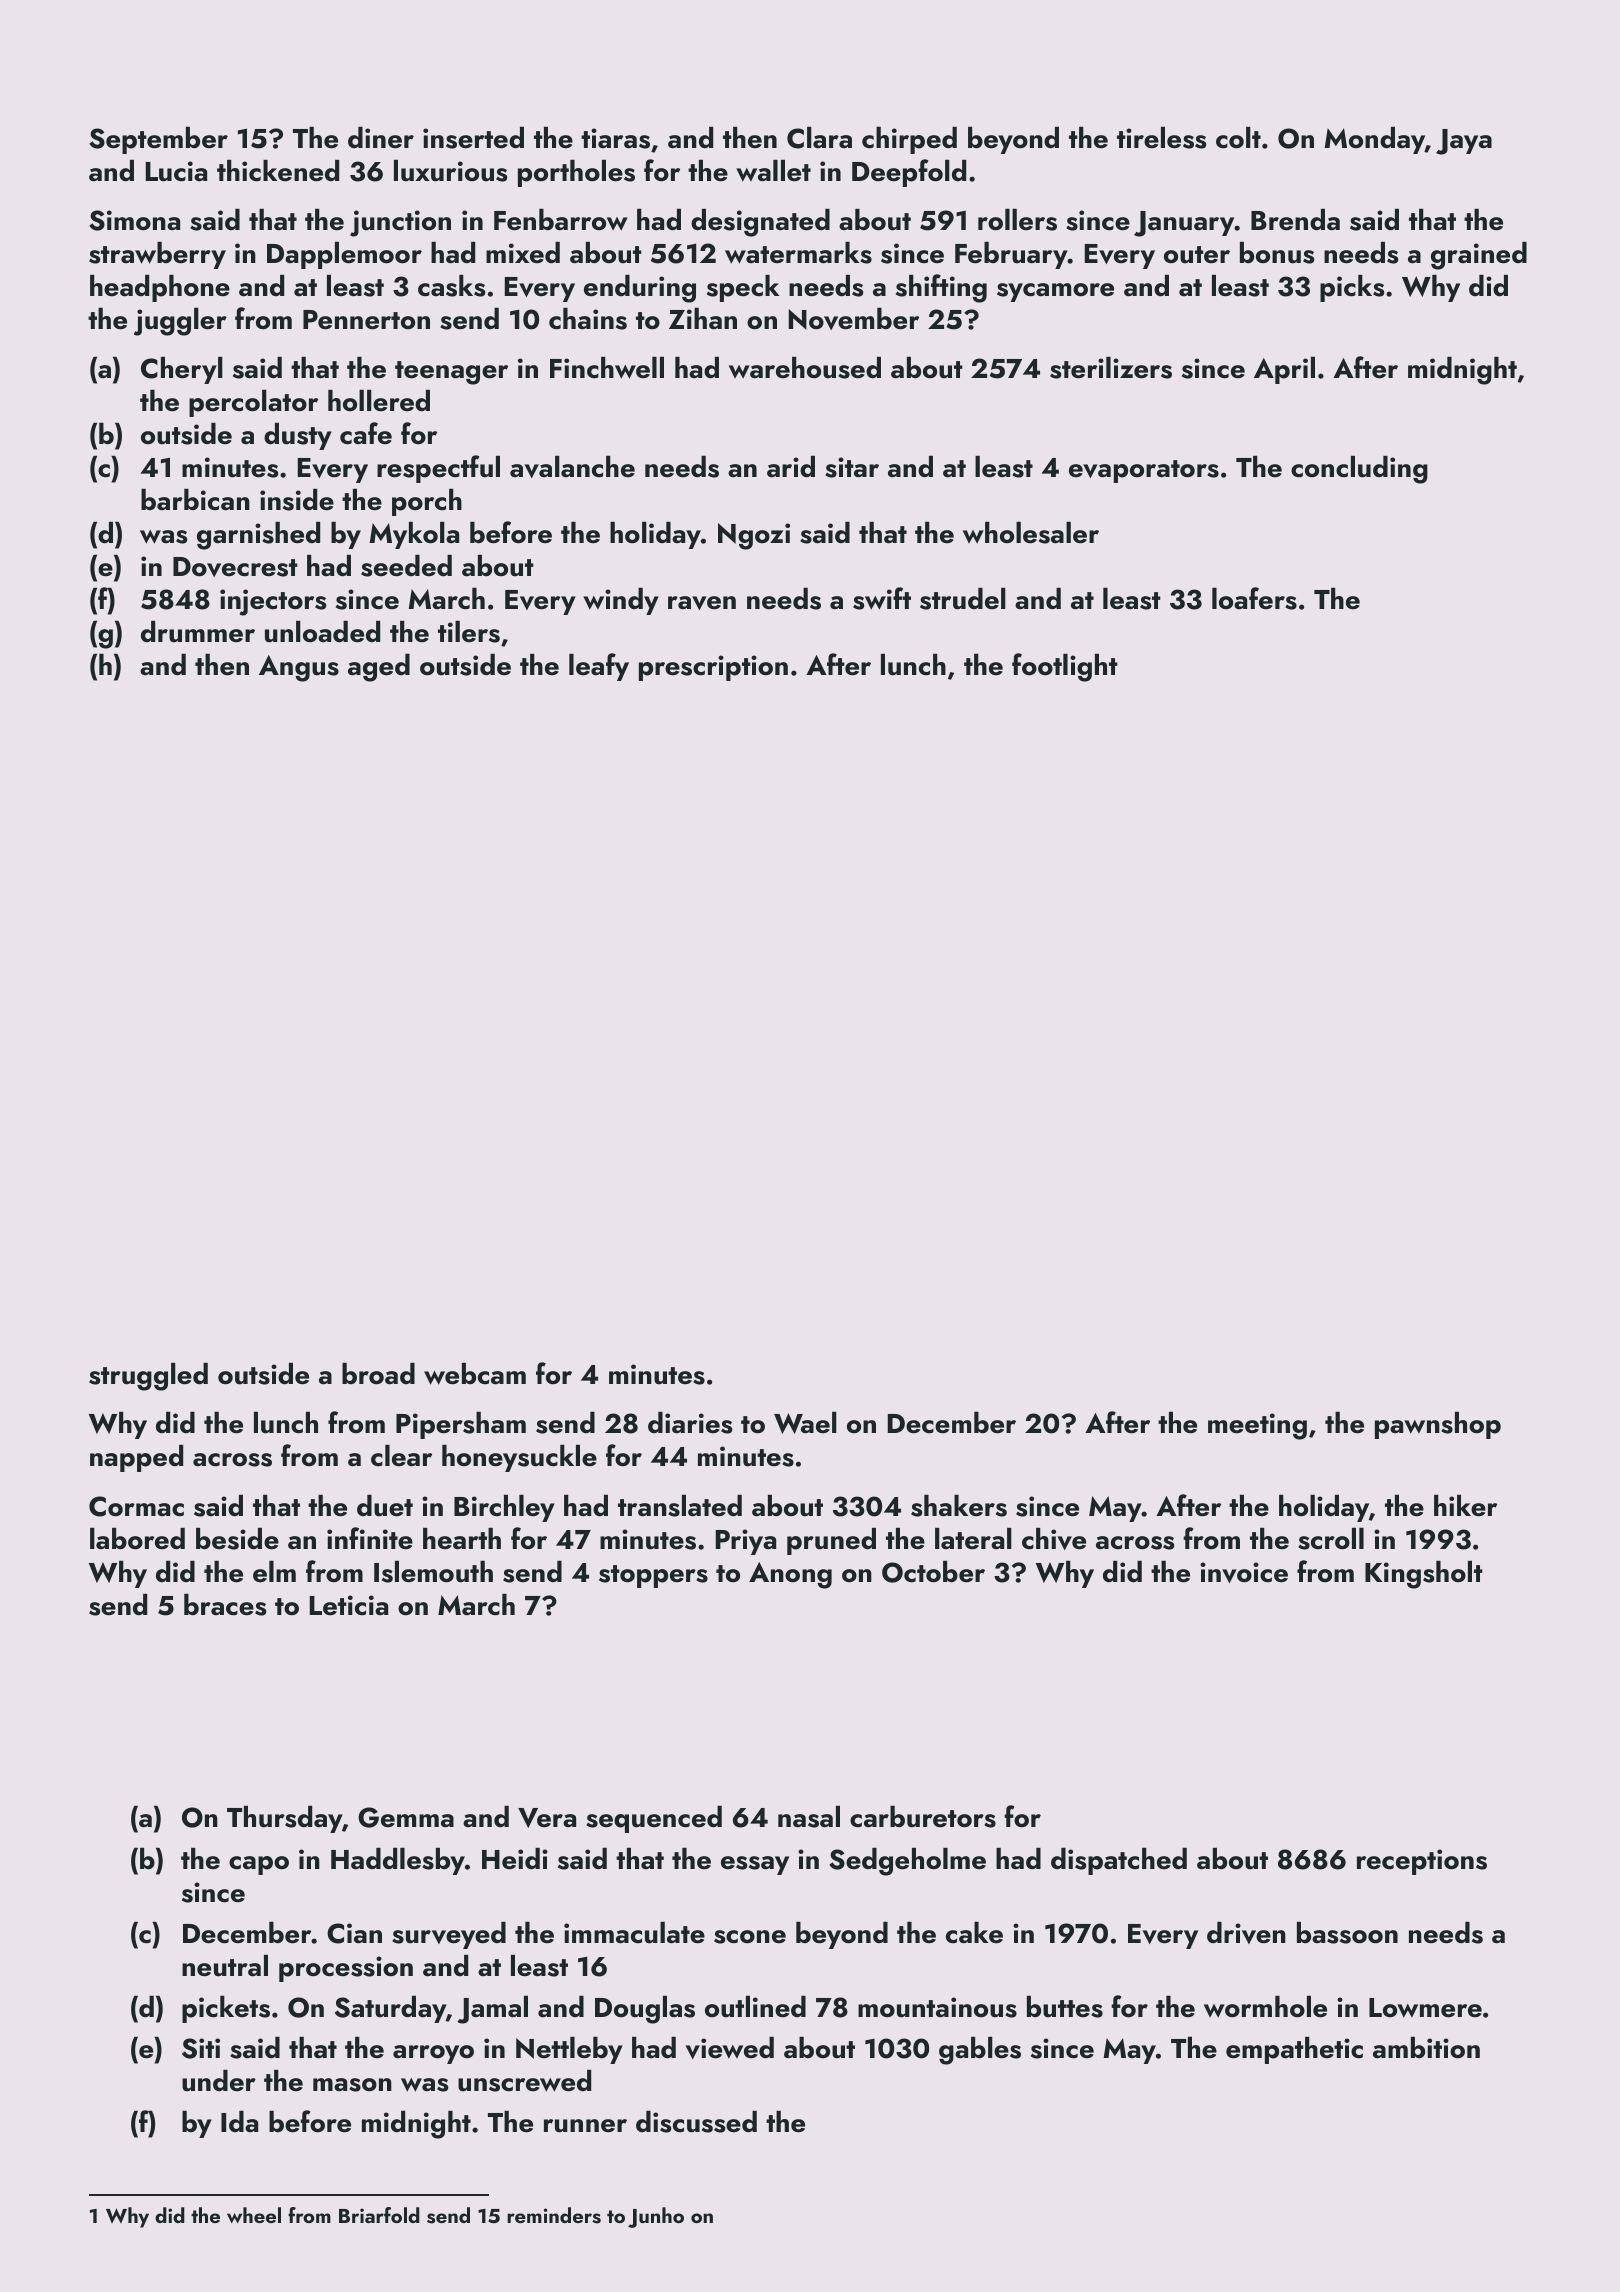 The height and width of the screenshot is (2292, 1620). Describe the element at coordinates (1246, 1933) in the screenshot. I see `driven` at that location.
